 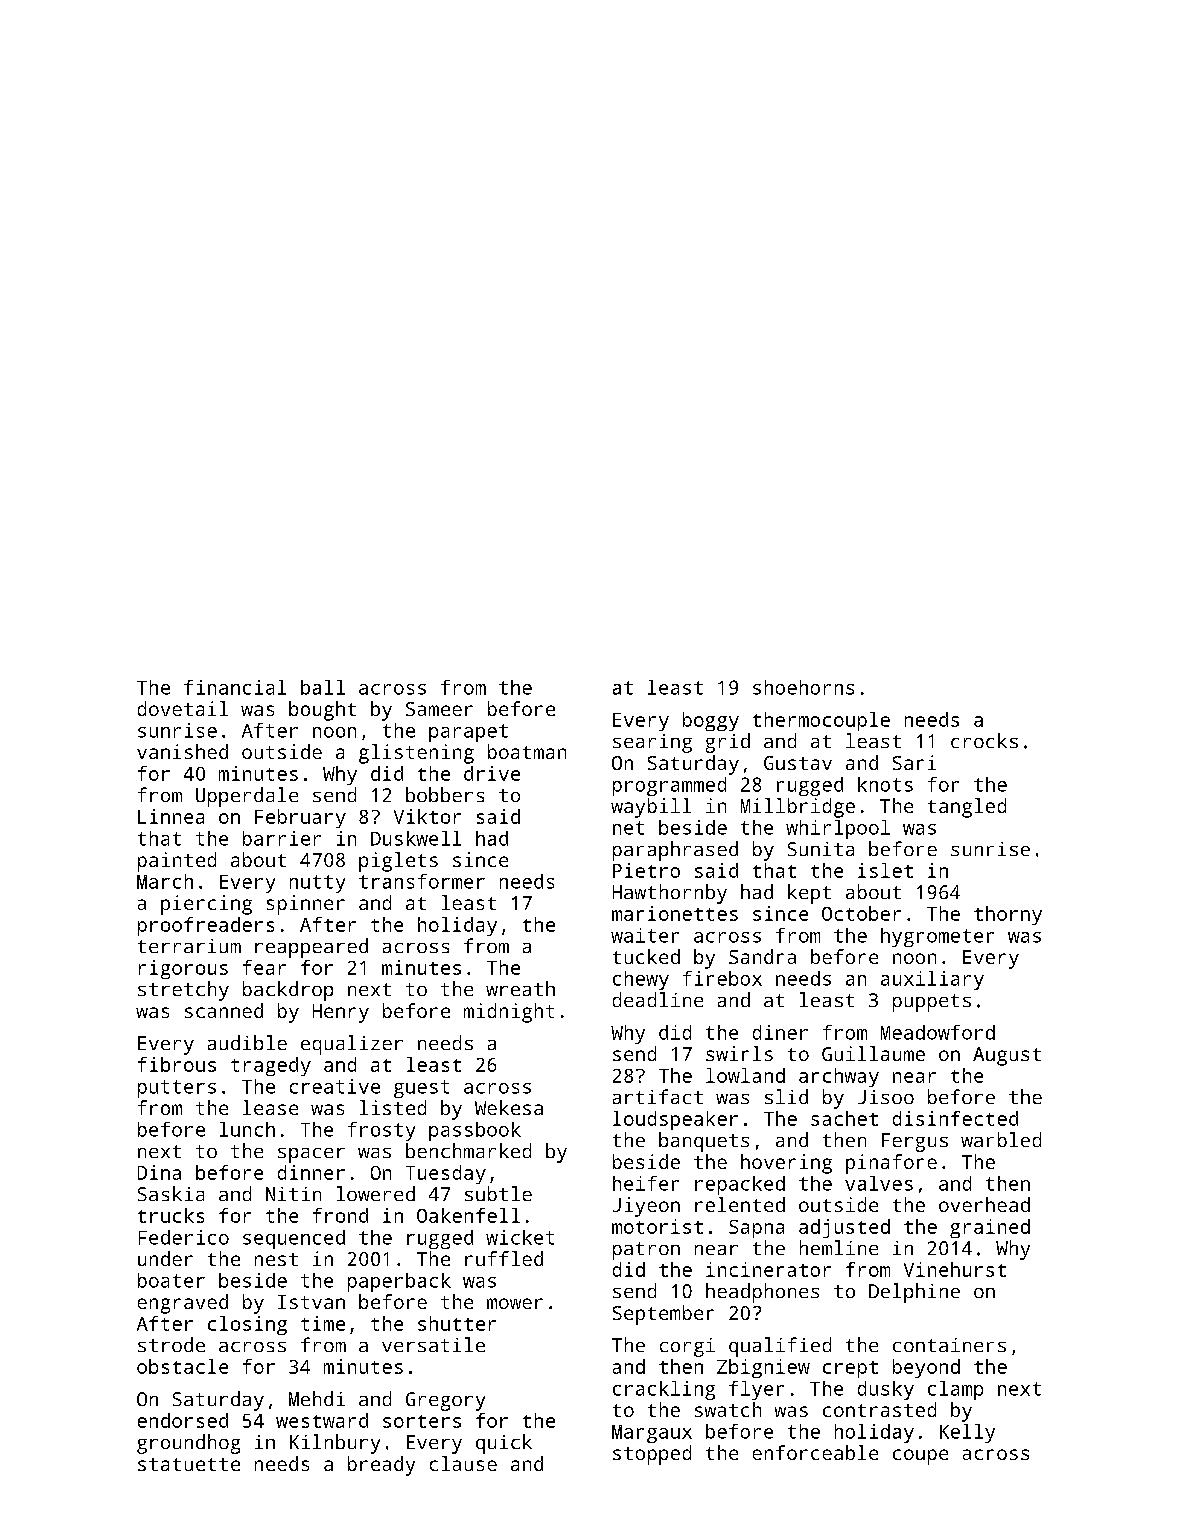 What do you see at coordinates (821, 721) in the document?
I see `thermocouple` at bounding box center [821, 721].
